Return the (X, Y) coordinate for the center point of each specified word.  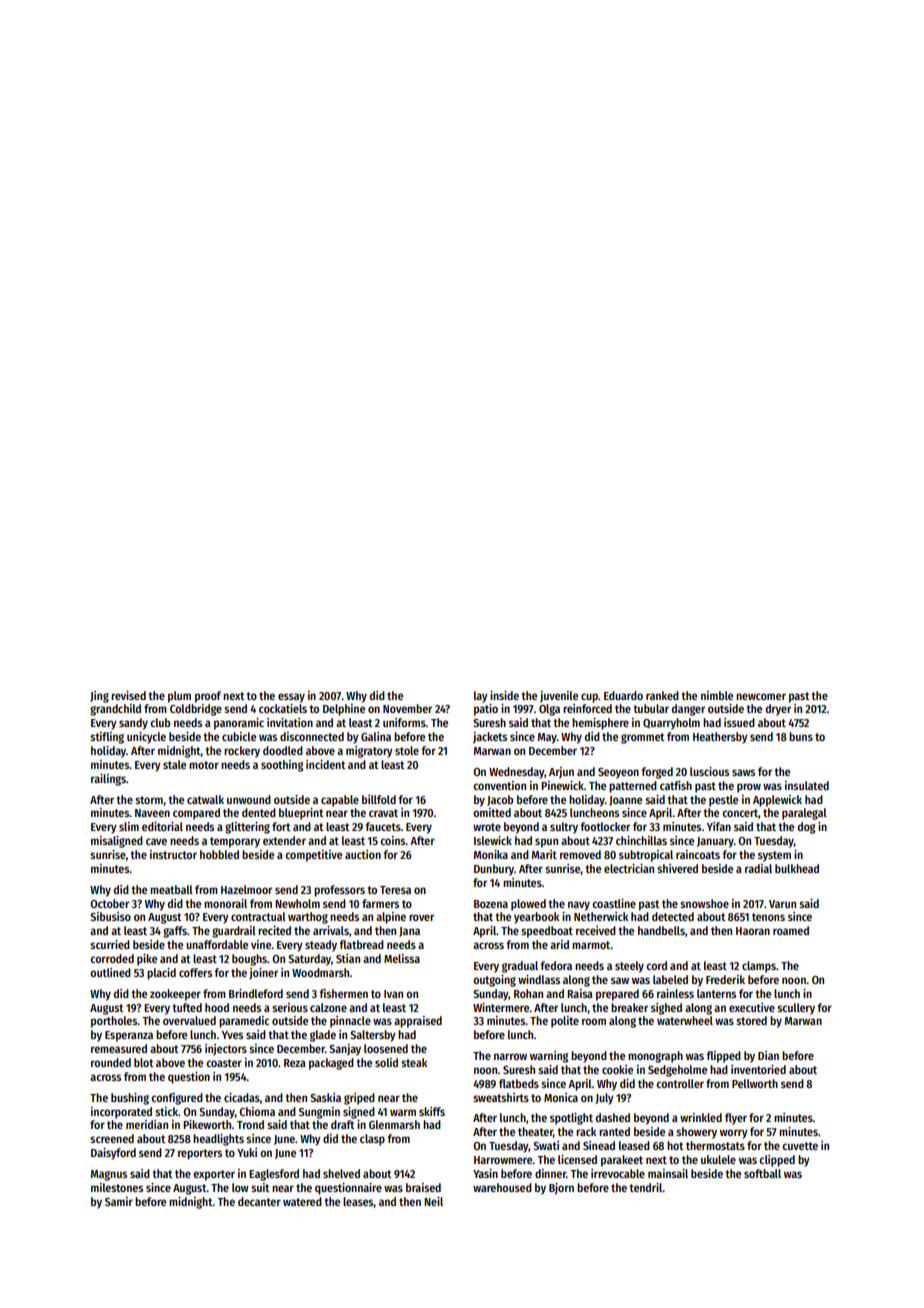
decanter (259, 1201)
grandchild (115, 710)
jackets (490, 738)
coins (393, 840)
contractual (258, 916)
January (715, 842)
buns (801, 736)
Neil (433, 1201)
